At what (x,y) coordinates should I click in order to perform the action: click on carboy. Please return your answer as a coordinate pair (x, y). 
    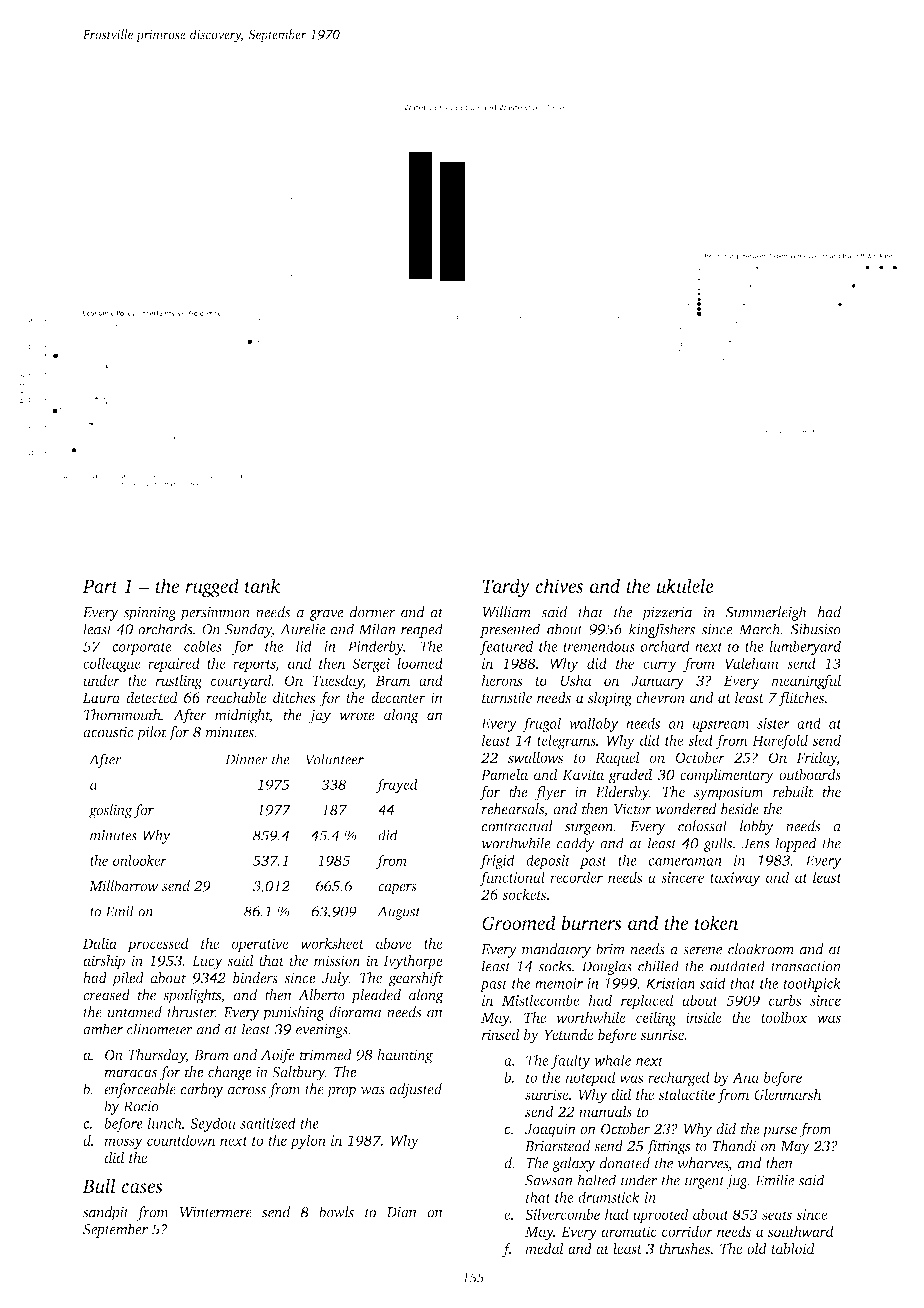
    Looking at the image, I should click on (202, 1090).
